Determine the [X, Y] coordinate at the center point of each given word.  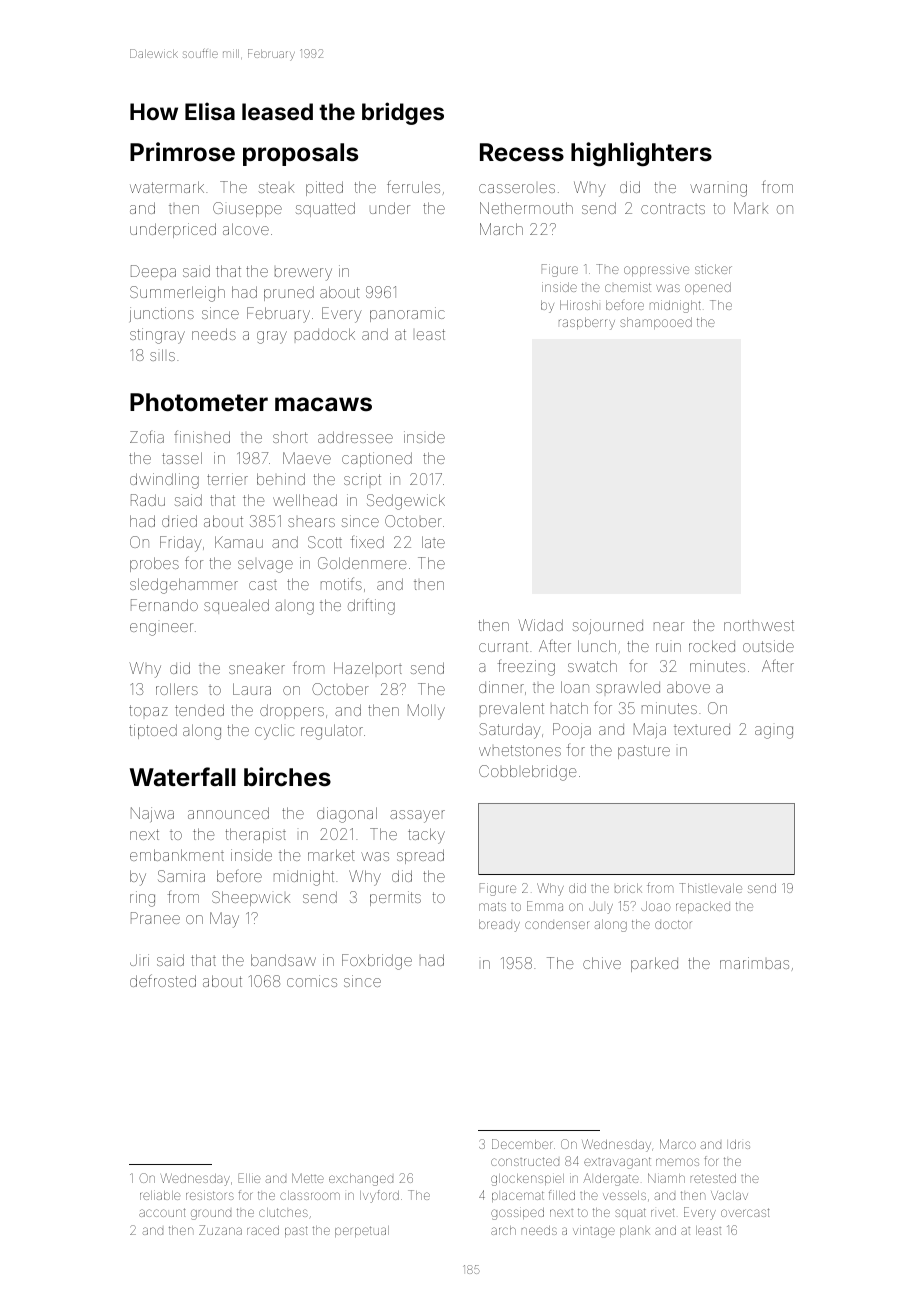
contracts [673, 208]
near [669, 626]
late [433, 542]
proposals [300, 154]
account [162, 1212]
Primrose [182, 152]
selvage [265, 566]
